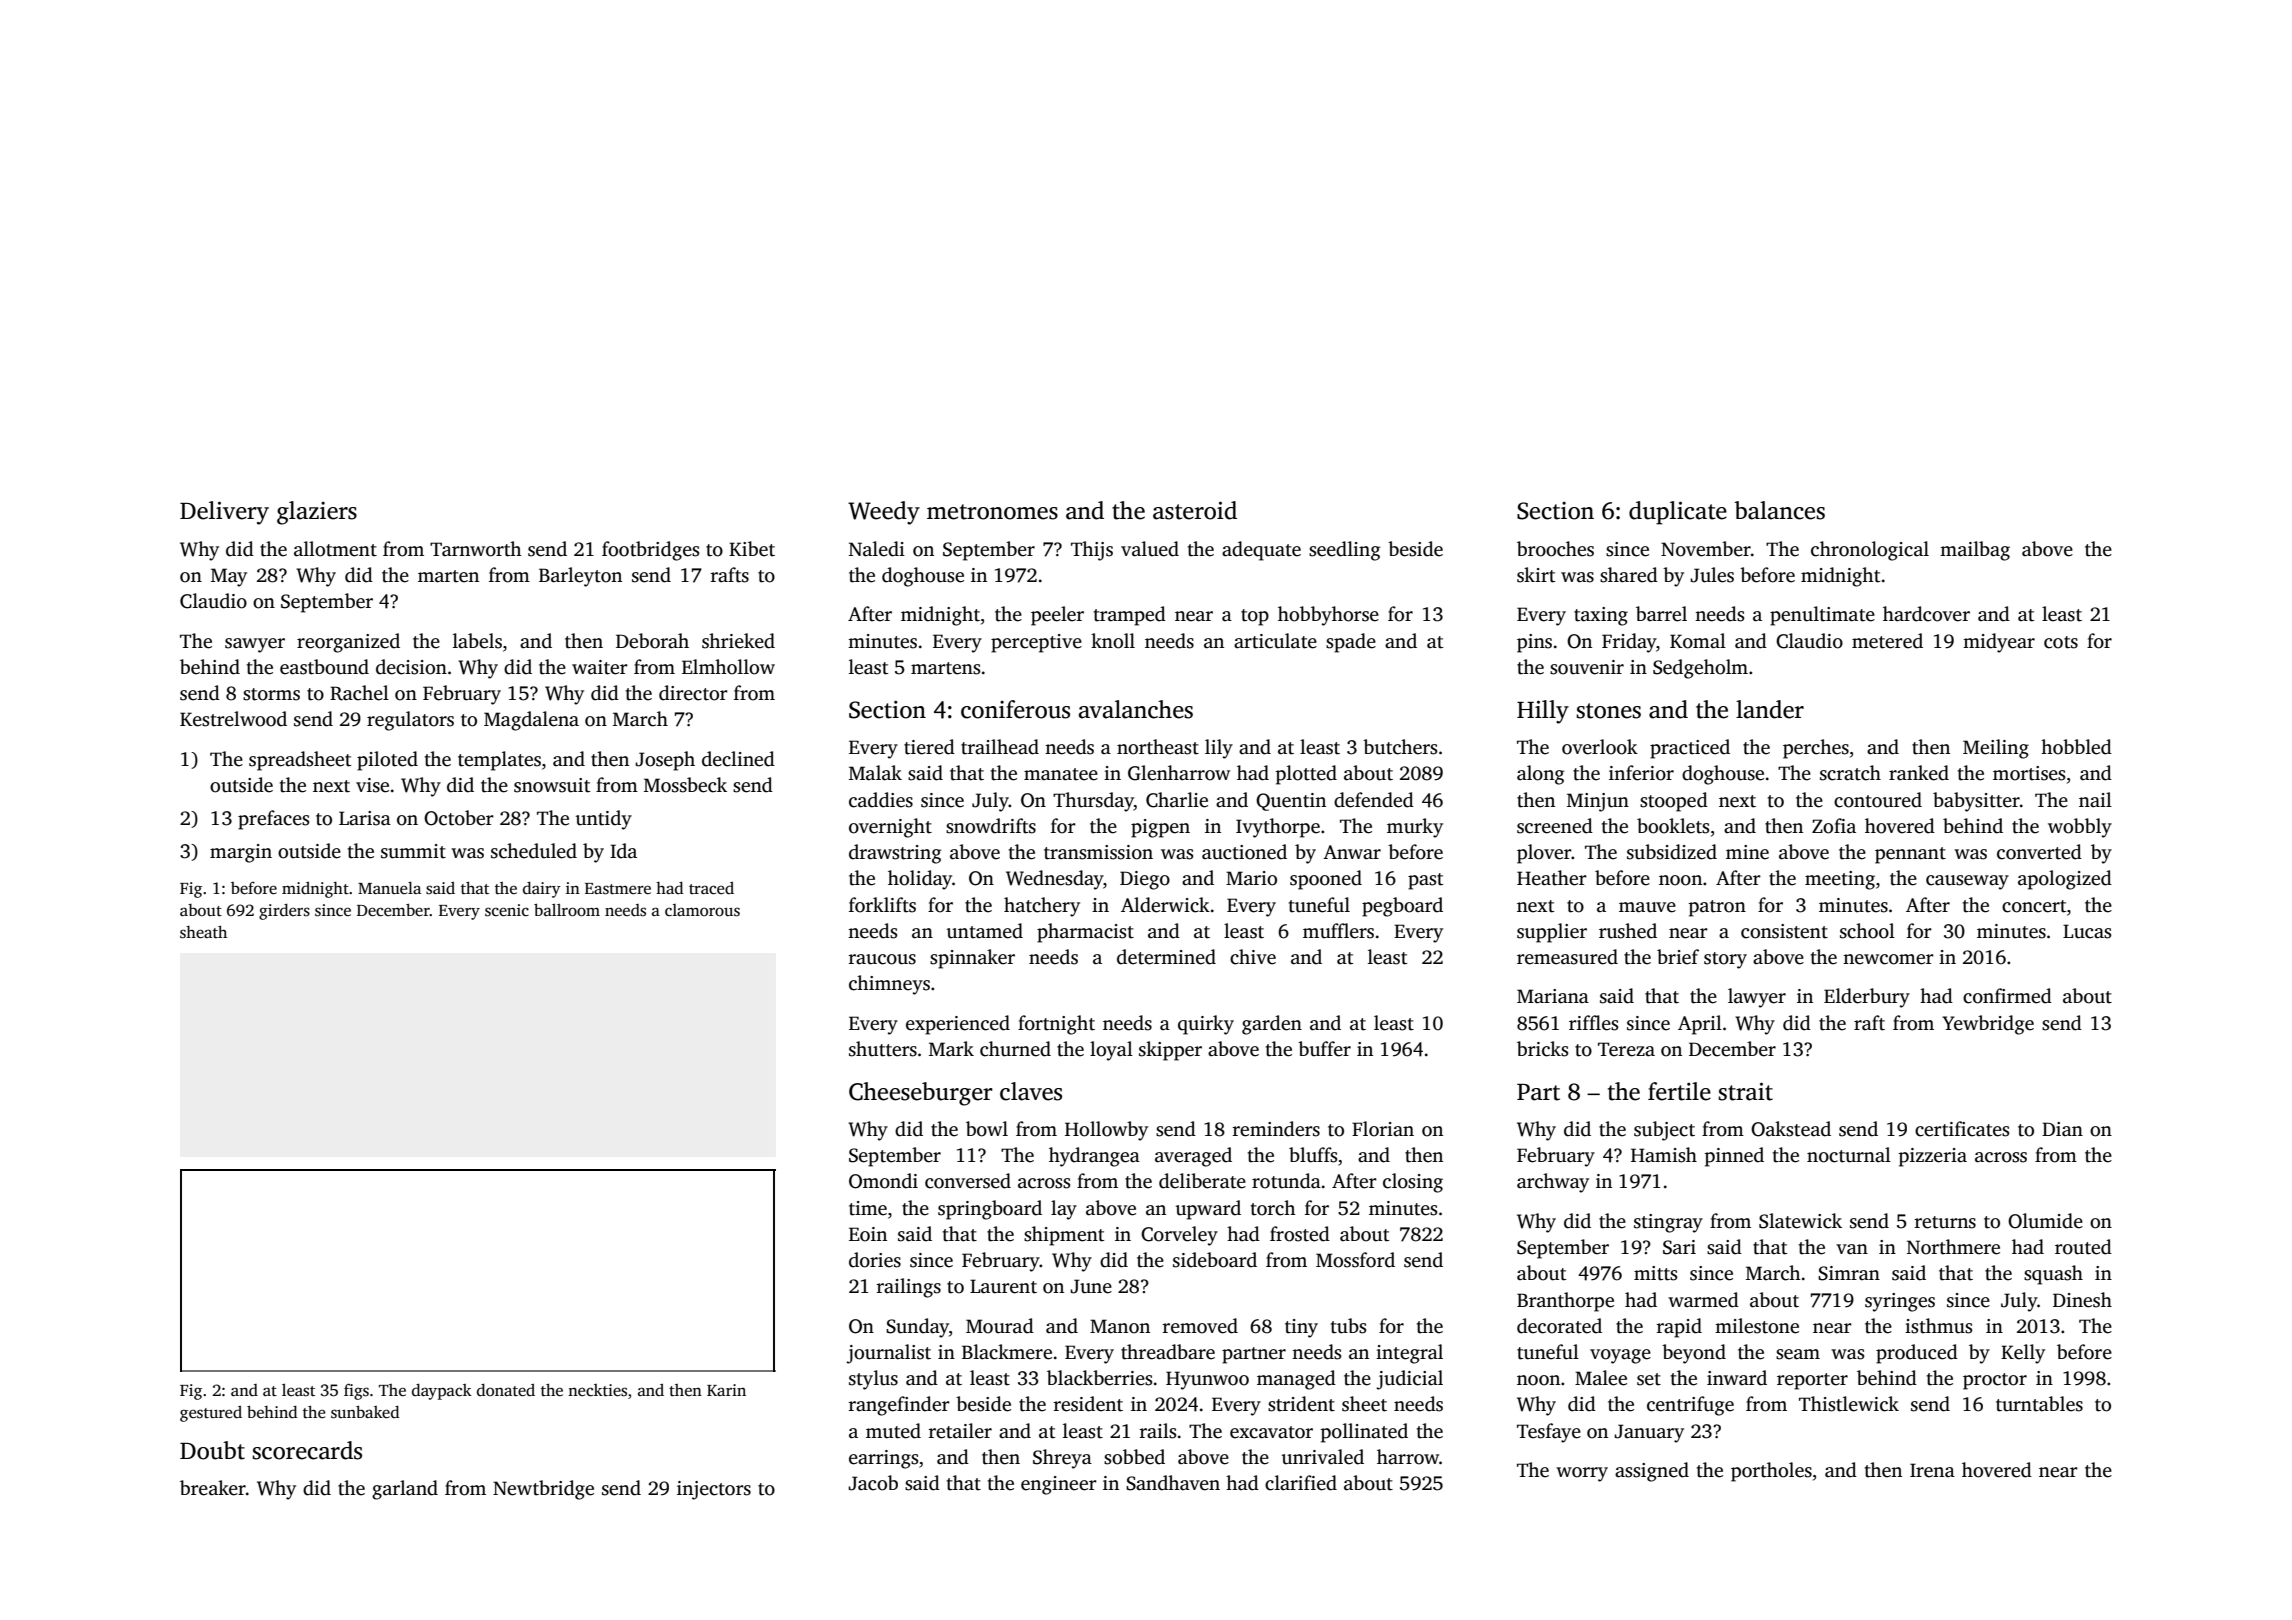 This screenshot has width=2292, height=1620. Describe the element at coordinates (1409, 1354) in the screenshot. I see `integral` at that location.
